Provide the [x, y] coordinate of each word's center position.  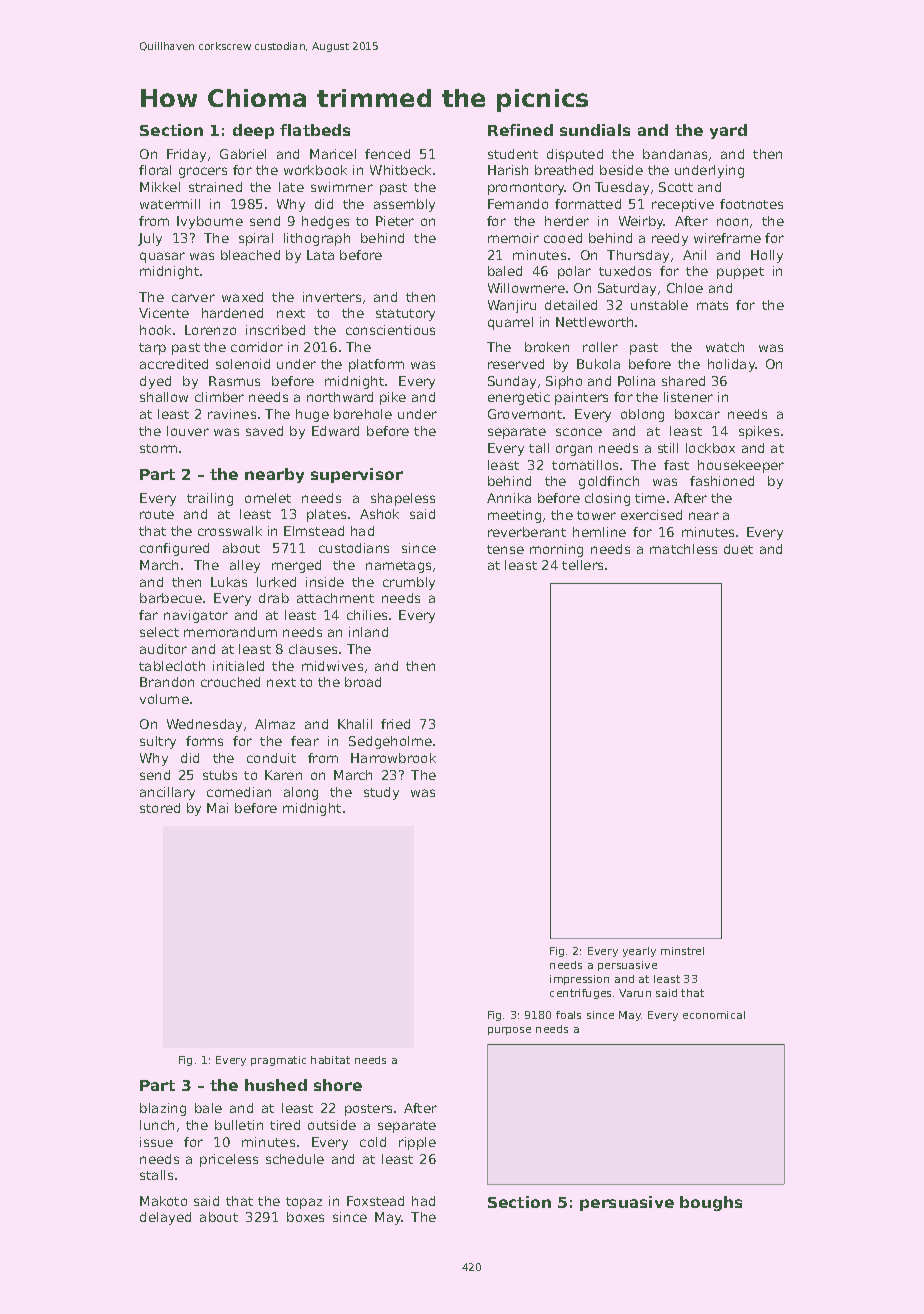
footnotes [751, 204]
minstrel [682, 951]
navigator [196, 616]
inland [368, 632]
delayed [165, 1218]
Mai [217, 808]
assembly [404, 205]
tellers [582, 565]
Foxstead [375, 1201]
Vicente [164, 313]
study [381, 793]
